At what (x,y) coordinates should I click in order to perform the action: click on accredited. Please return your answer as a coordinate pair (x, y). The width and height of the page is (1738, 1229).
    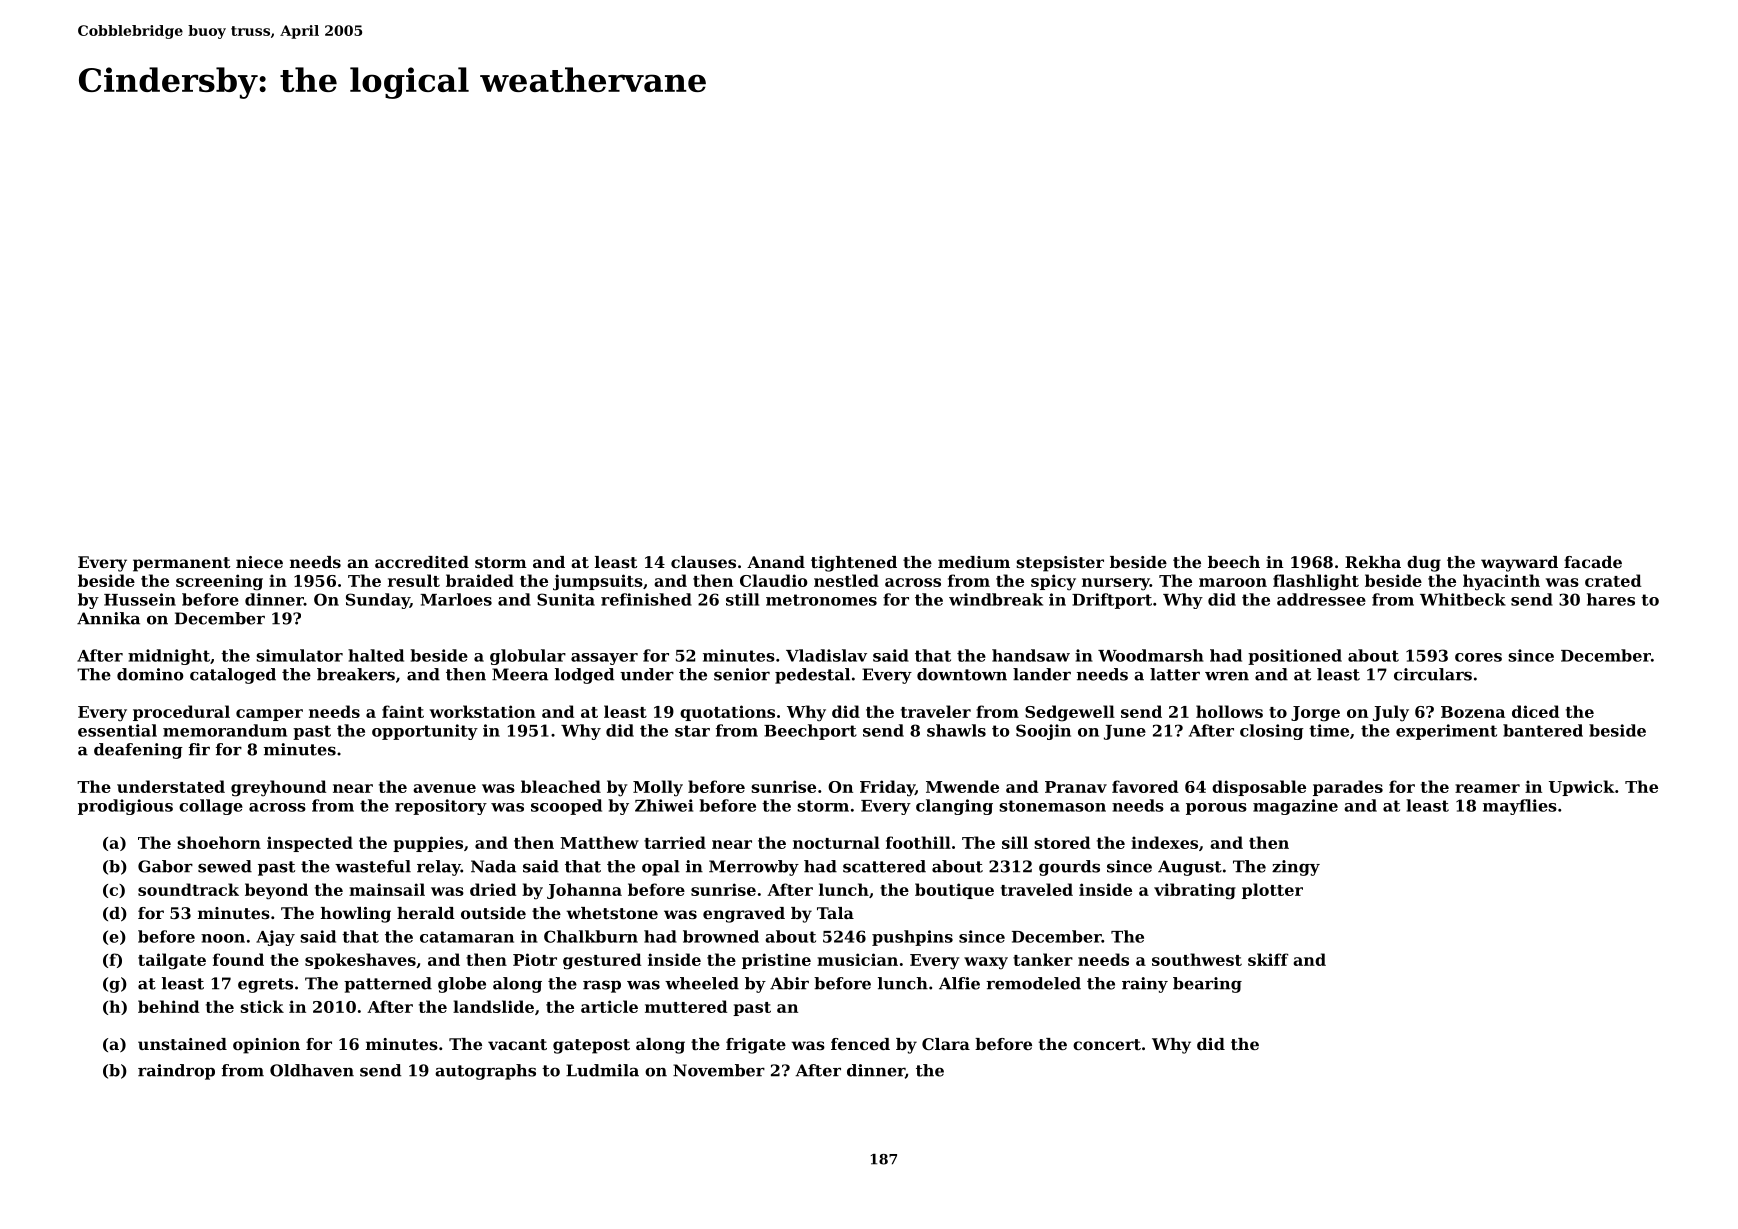
    Looking at the image, I should click on (422, 562).
